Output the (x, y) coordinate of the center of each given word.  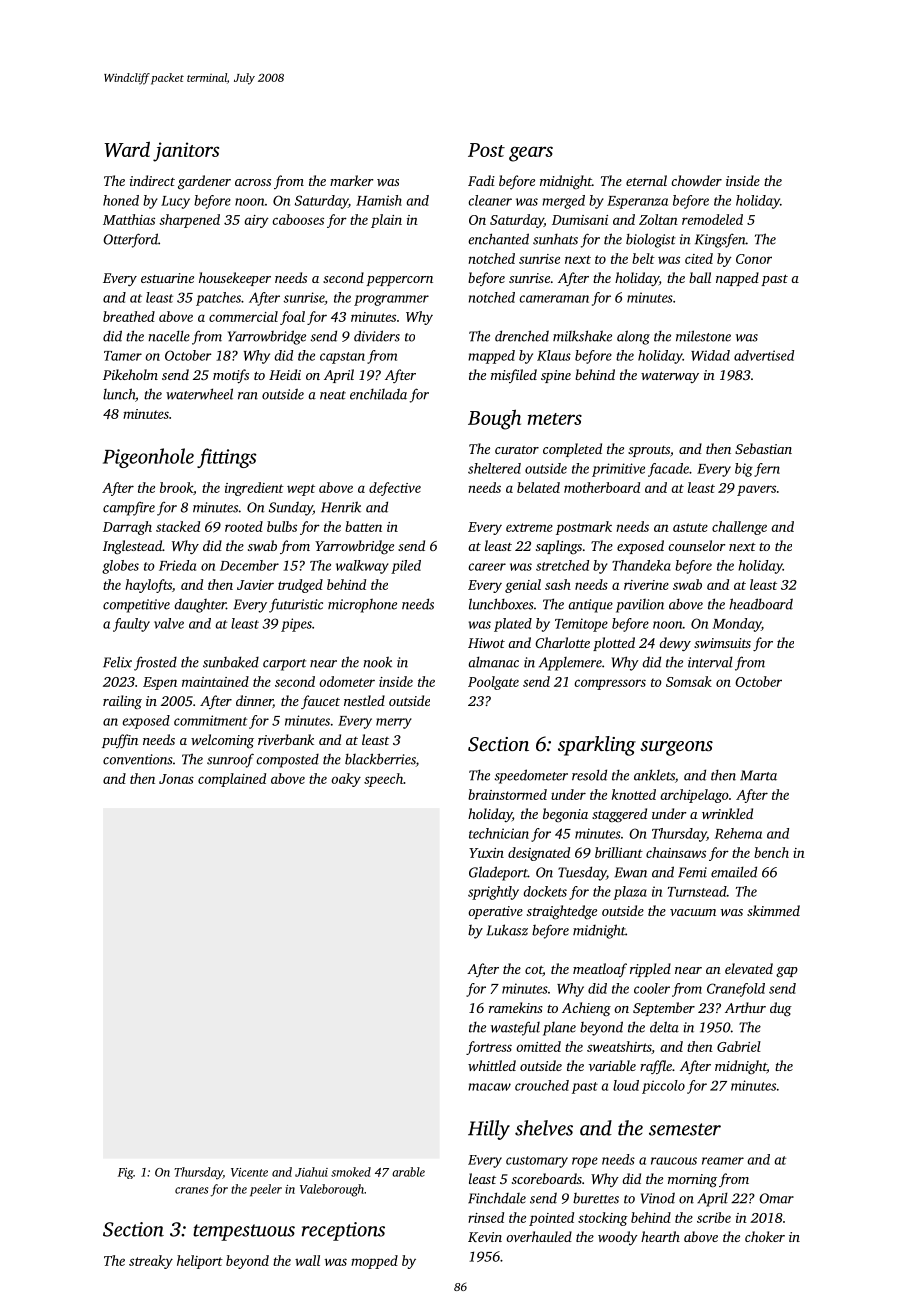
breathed (129, 316)
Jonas (176, 779)
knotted (634, 794)
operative (495, 912)
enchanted (498, 239)
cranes (191, 1190)
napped (737, 279)
